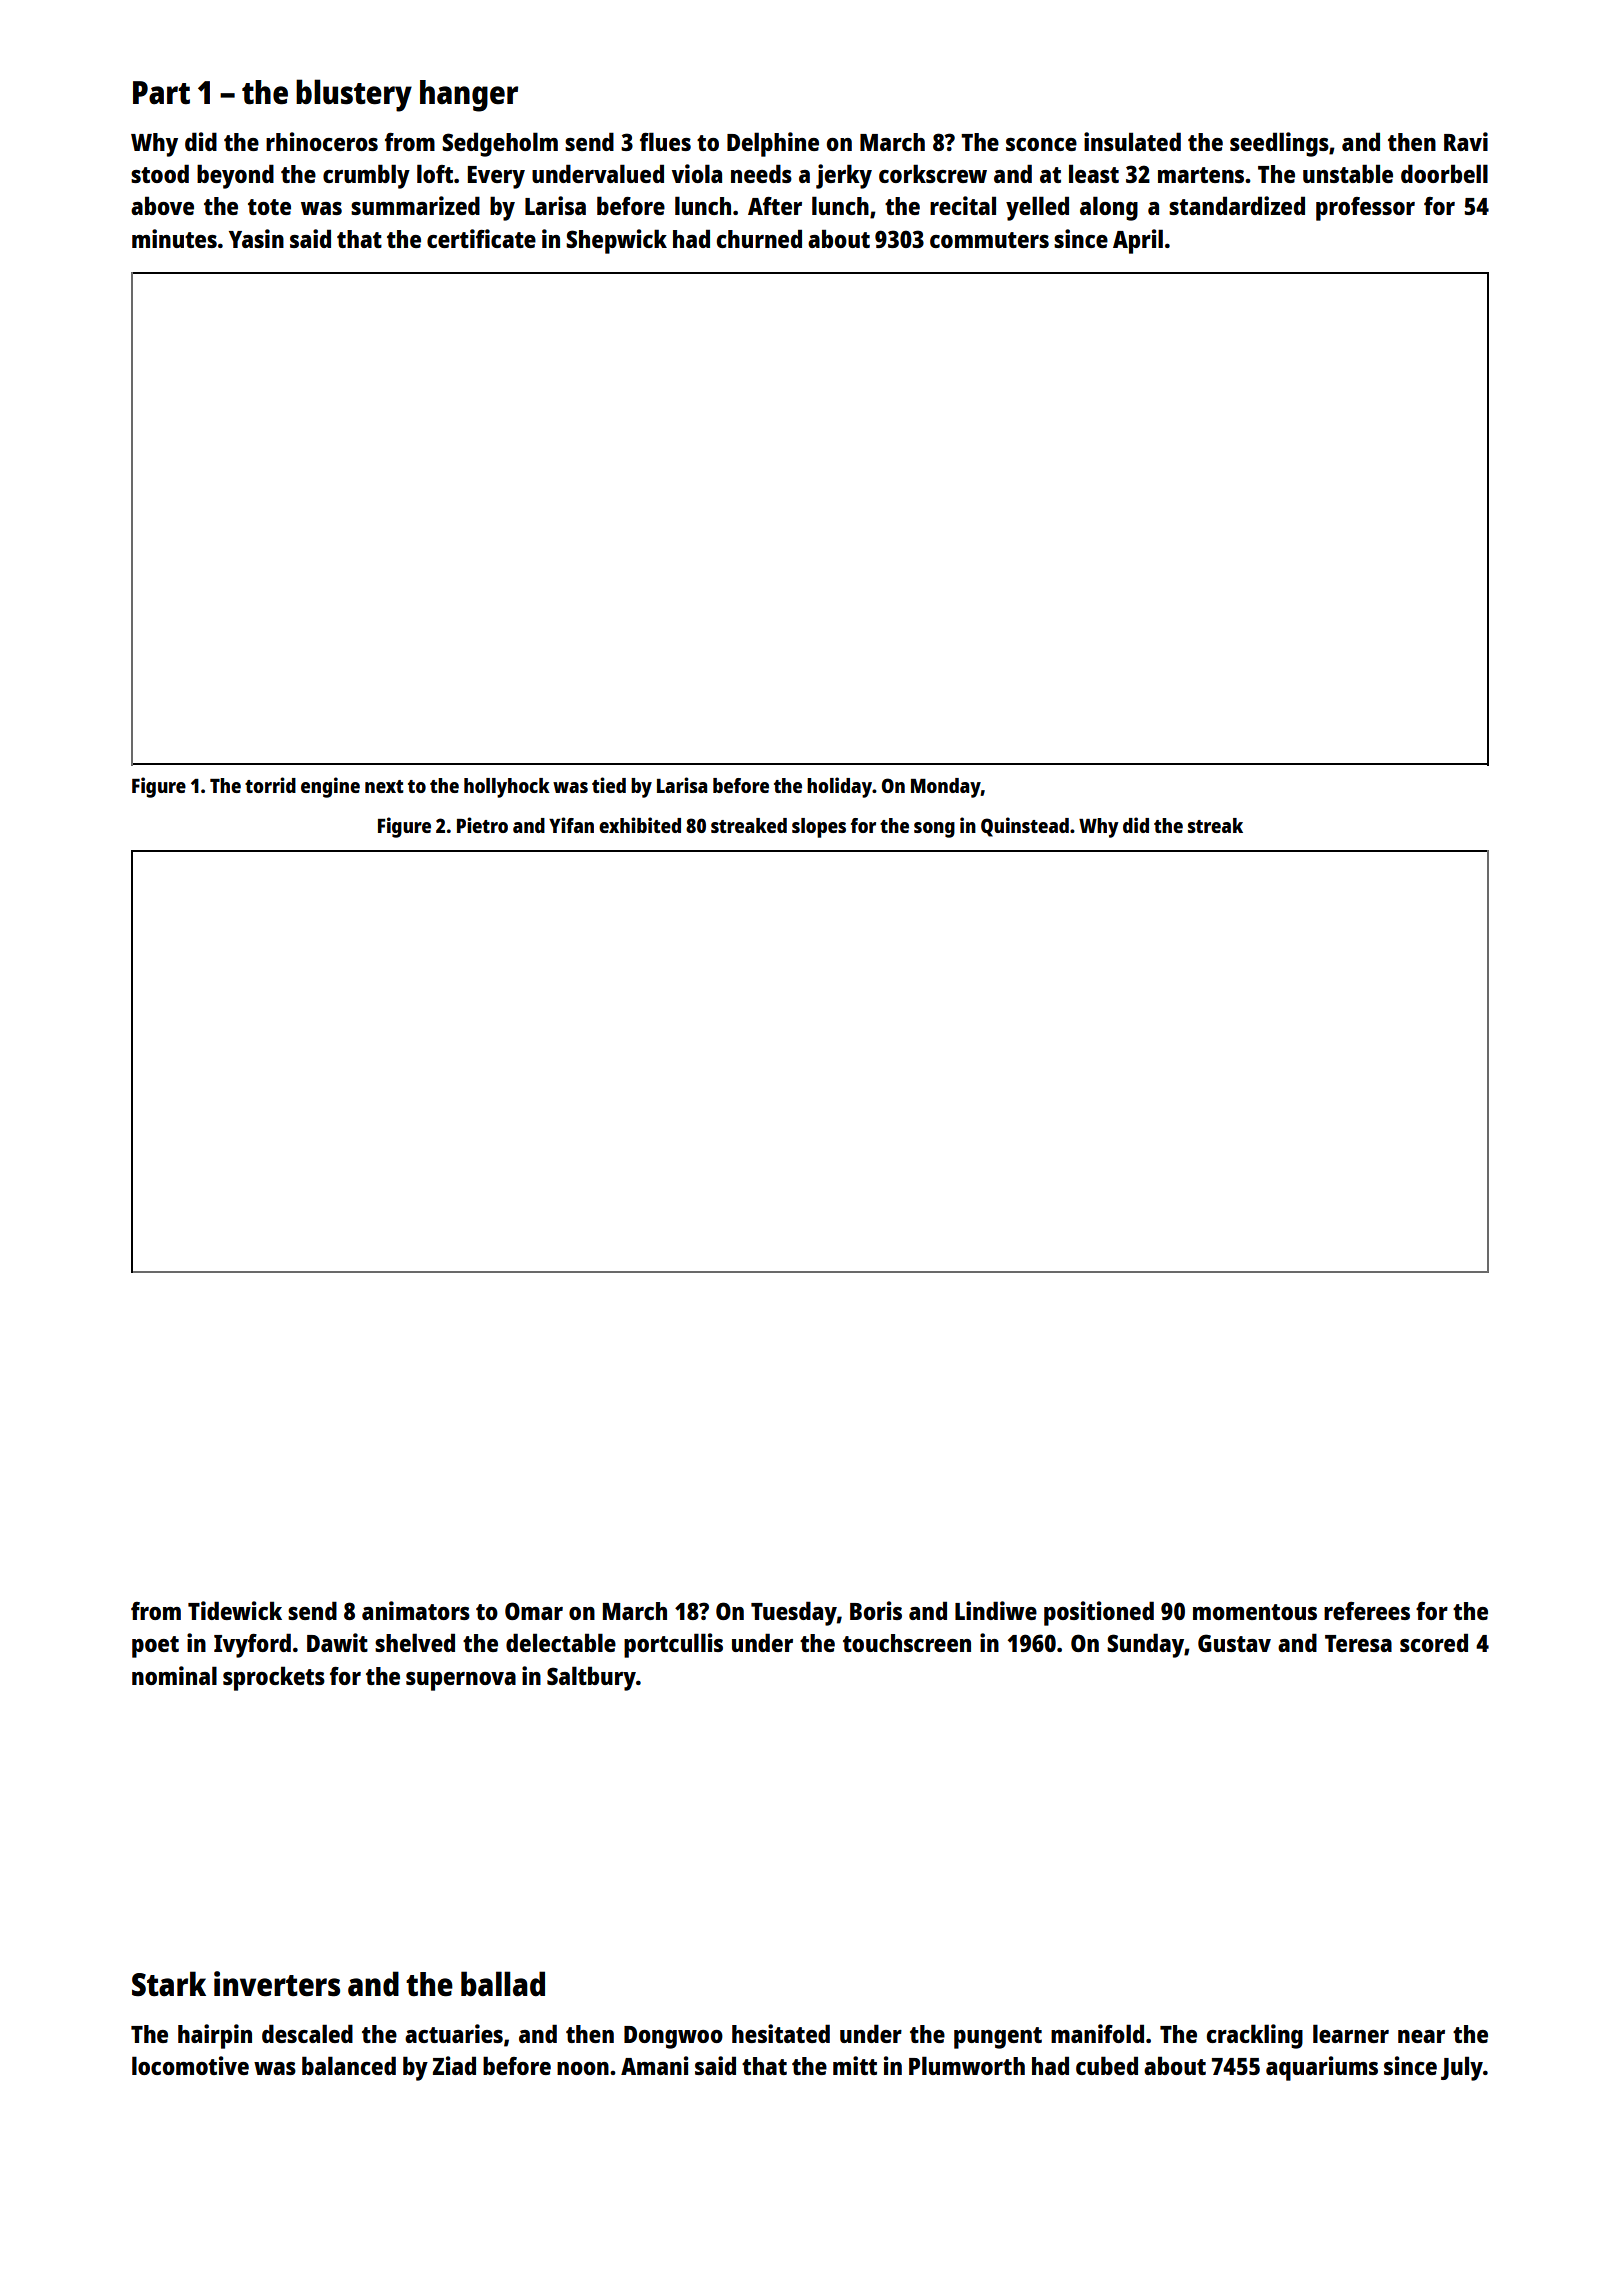 The image size is (1620, 2292). What do you see at coordinates (270, 785) in the document?
I see `torrid` at bounding box center [270, 785].
